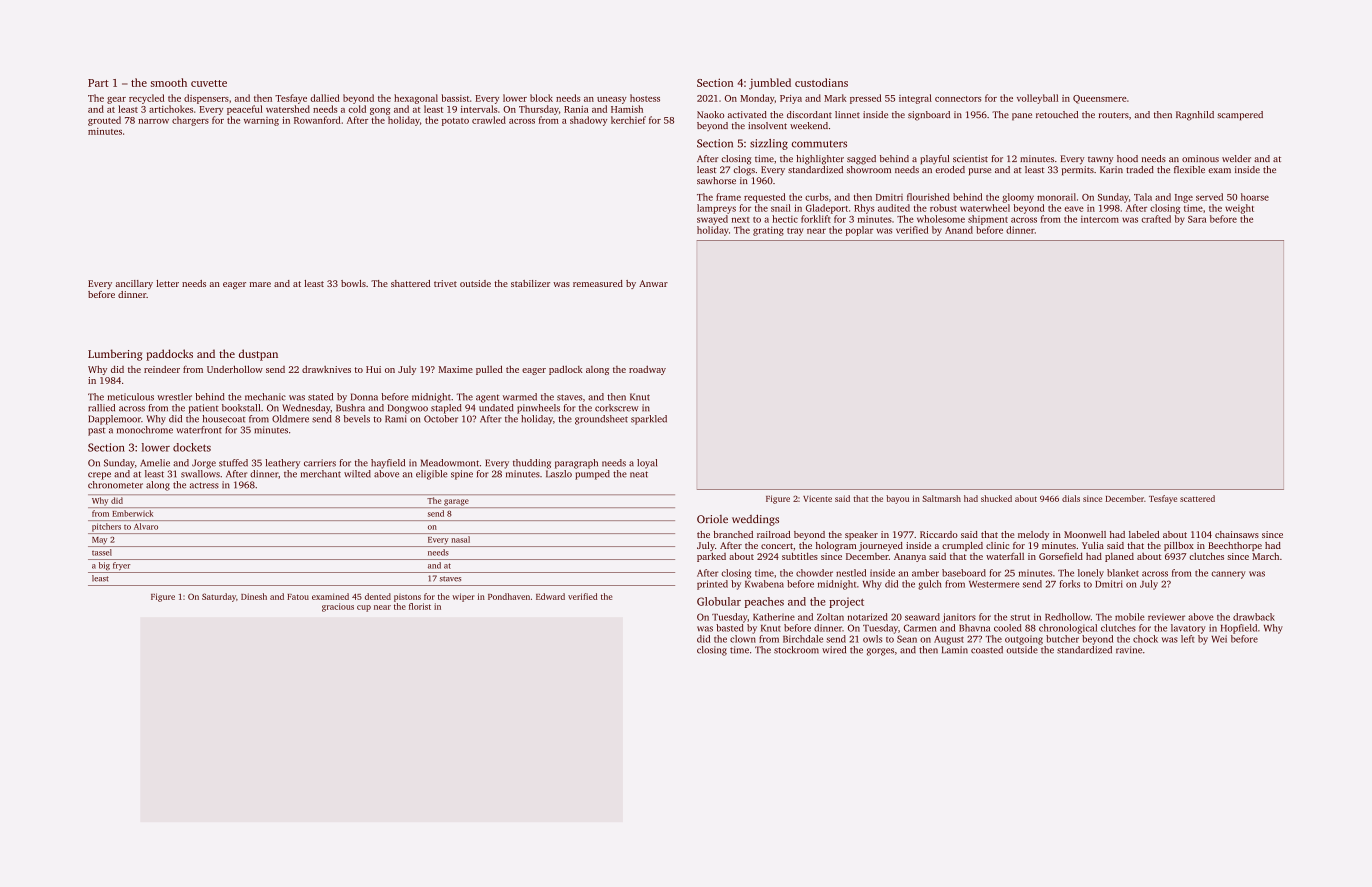 This image has width=1372, height=887. Describe the element at coordinates (550, 596) in the image. I see `Edward` at that location.
